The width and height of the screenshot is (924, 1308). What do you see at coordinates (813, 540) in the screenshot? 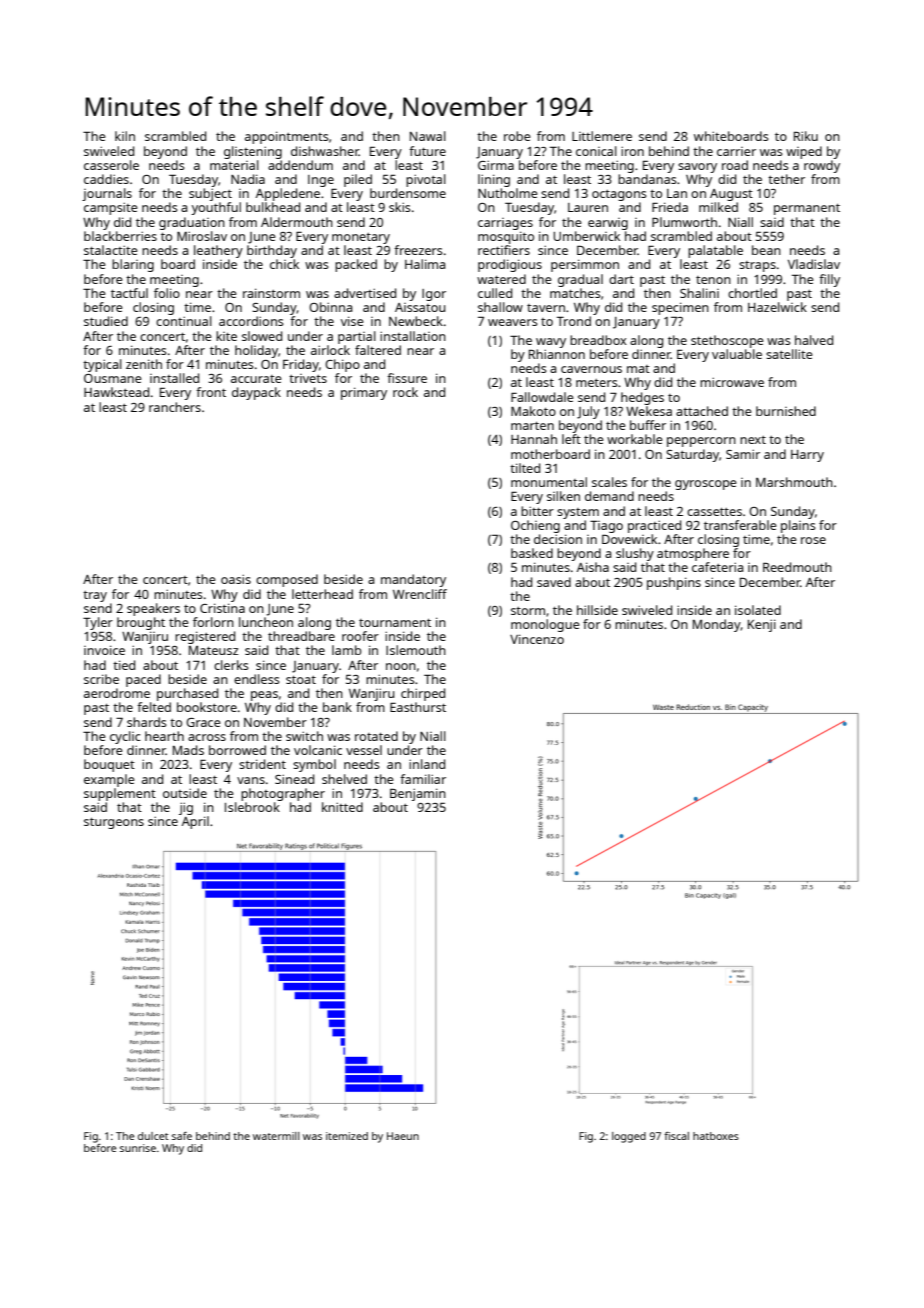
I see `rose` at bounding box center [813, 540].
